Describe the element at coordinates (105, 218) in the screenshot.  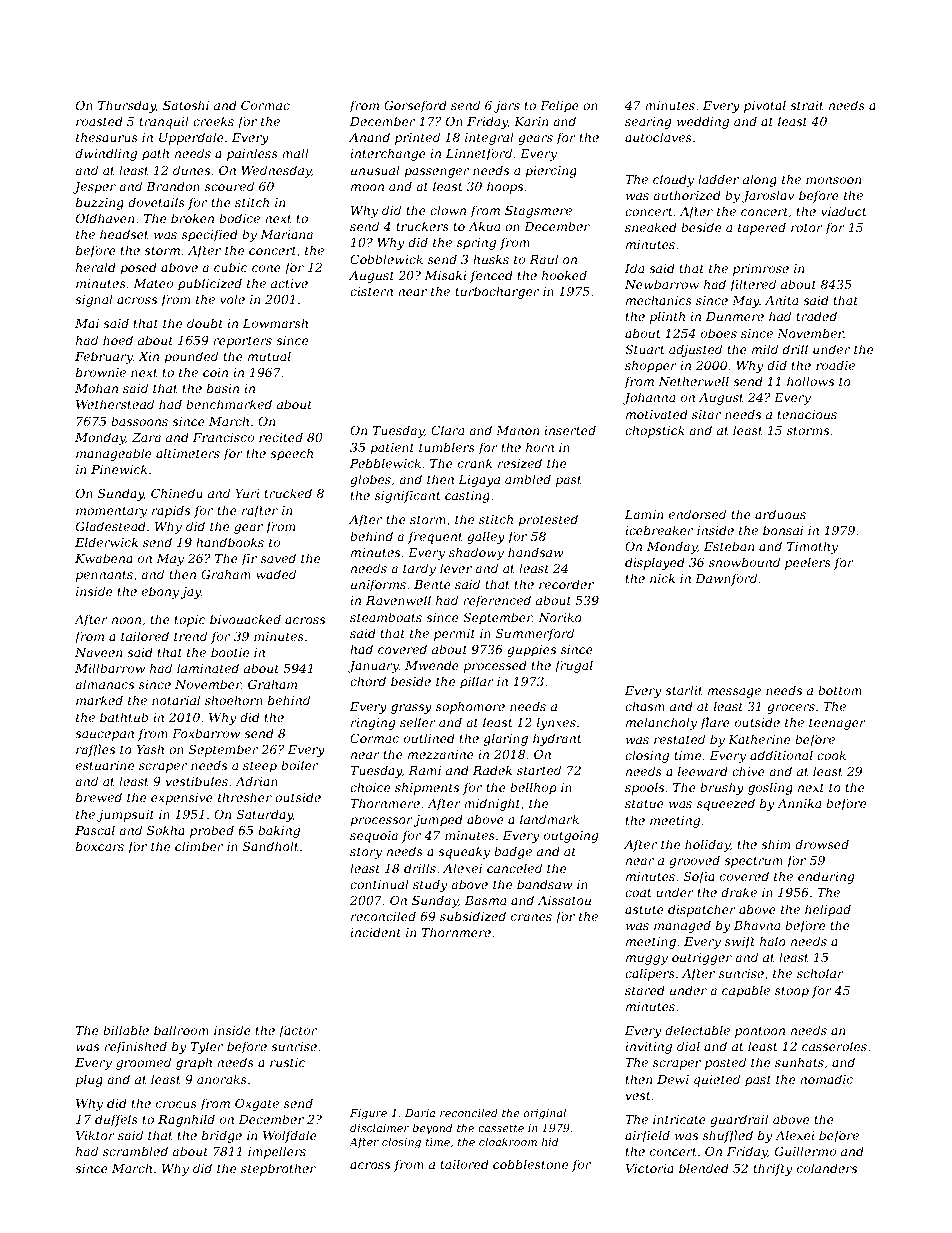
I see `Oldhaven` at that location.
